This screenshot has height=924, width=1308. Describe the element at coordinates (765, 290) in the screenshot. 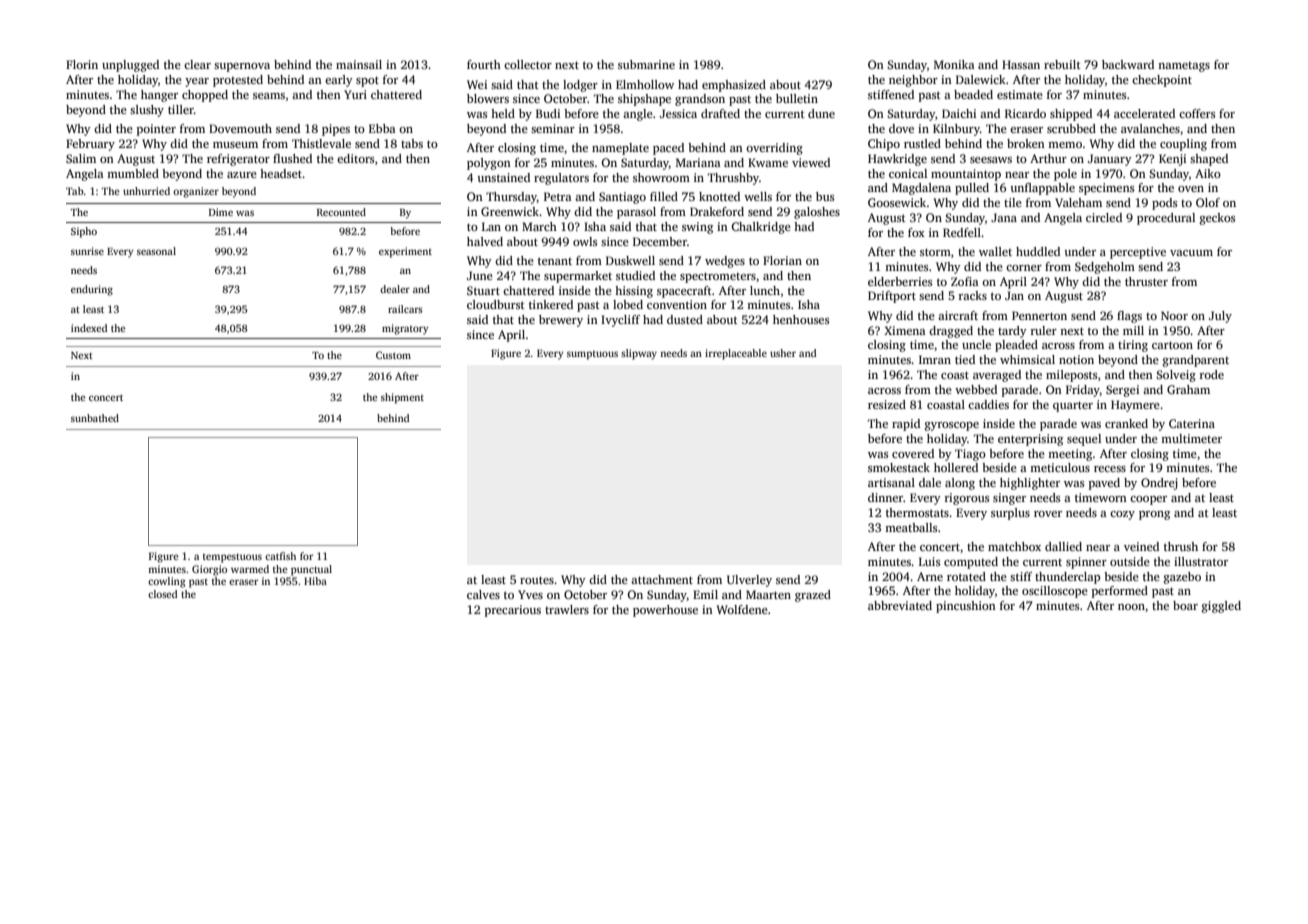

I see `lunch` at that location.
